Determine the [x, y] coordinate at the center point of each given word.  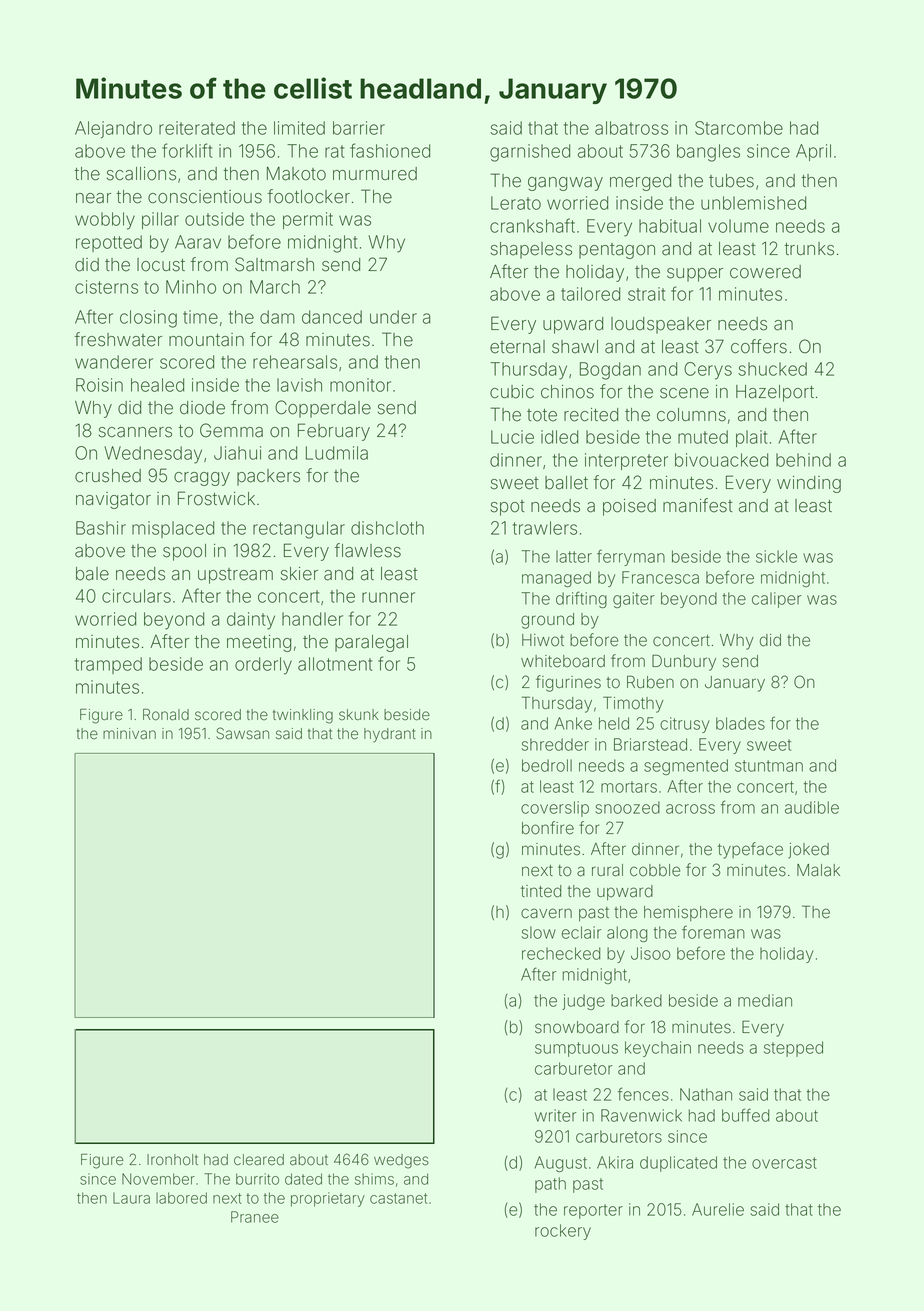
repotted [109, 243]
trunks [809, 249]
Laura [131, 1198]
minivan [129, 734]
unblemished [753, 203]
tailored [590, 294]
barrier [359, 128]
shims [374, 1179]
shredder [555, 744]
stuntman [769, 766]
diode [202, 408]
